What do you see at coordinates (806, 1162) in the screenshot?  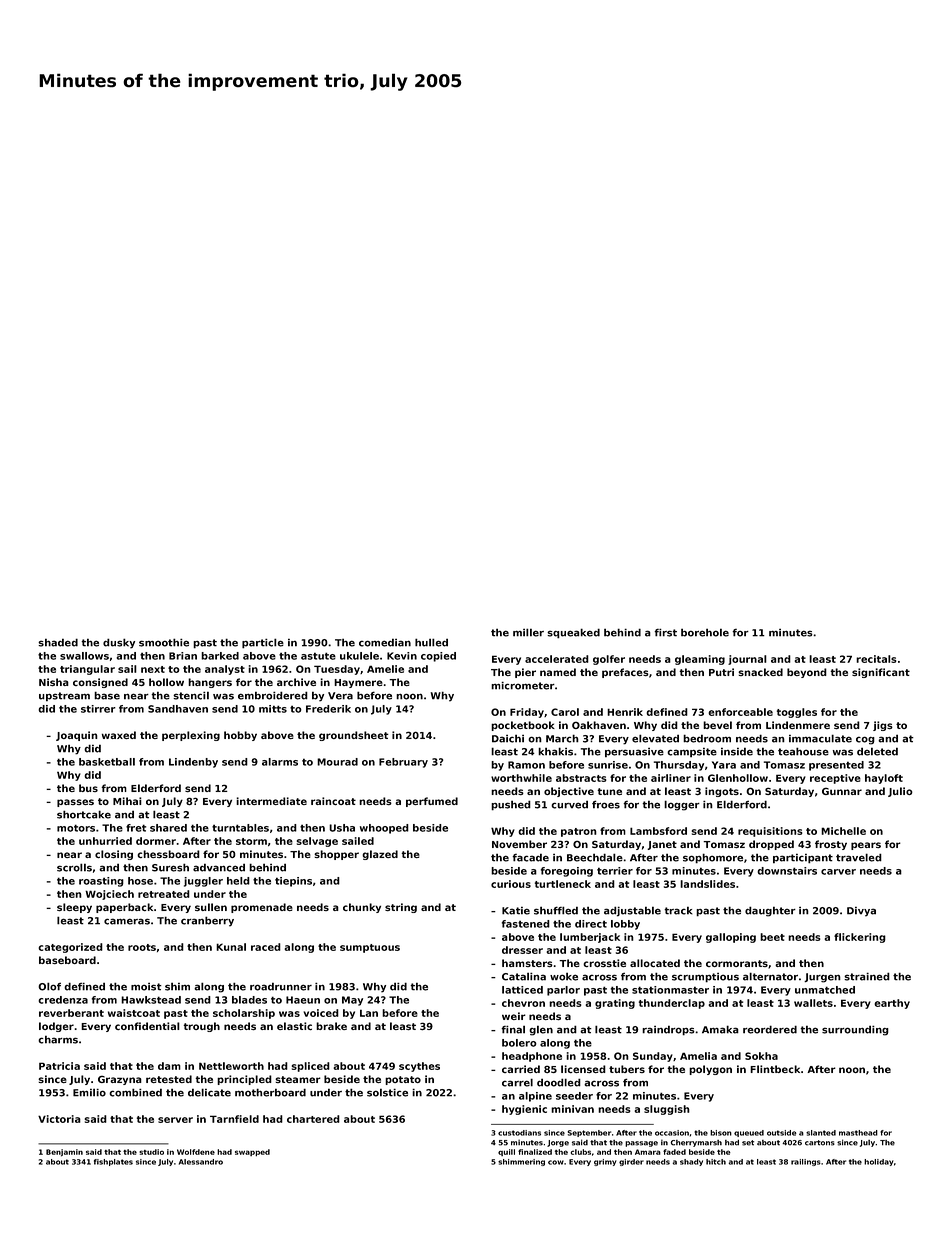 I see `railings` at bounding box center [806, 1162].
